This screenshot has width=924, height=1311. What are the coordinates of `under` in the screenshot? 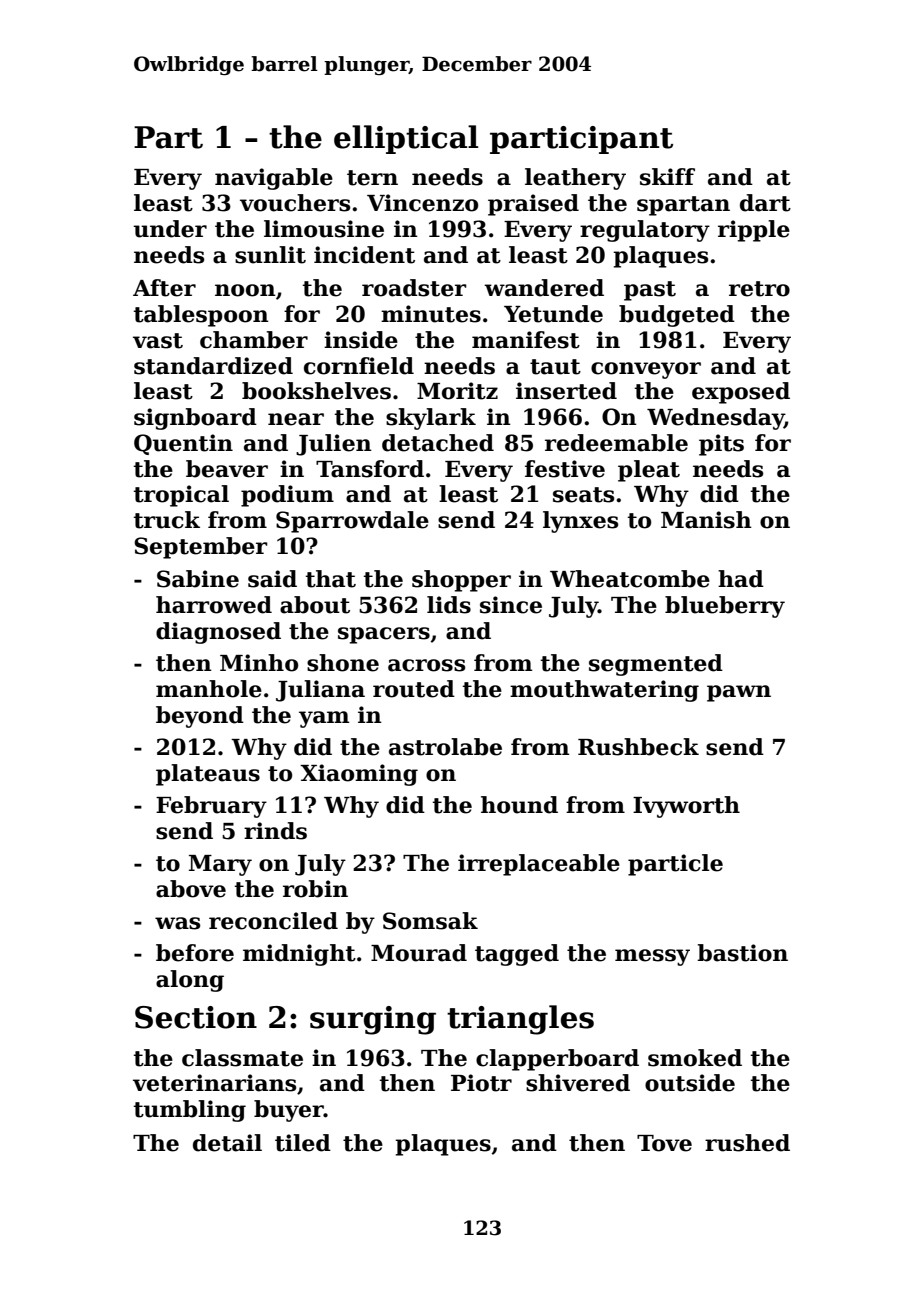 It's located at (170, 229).
